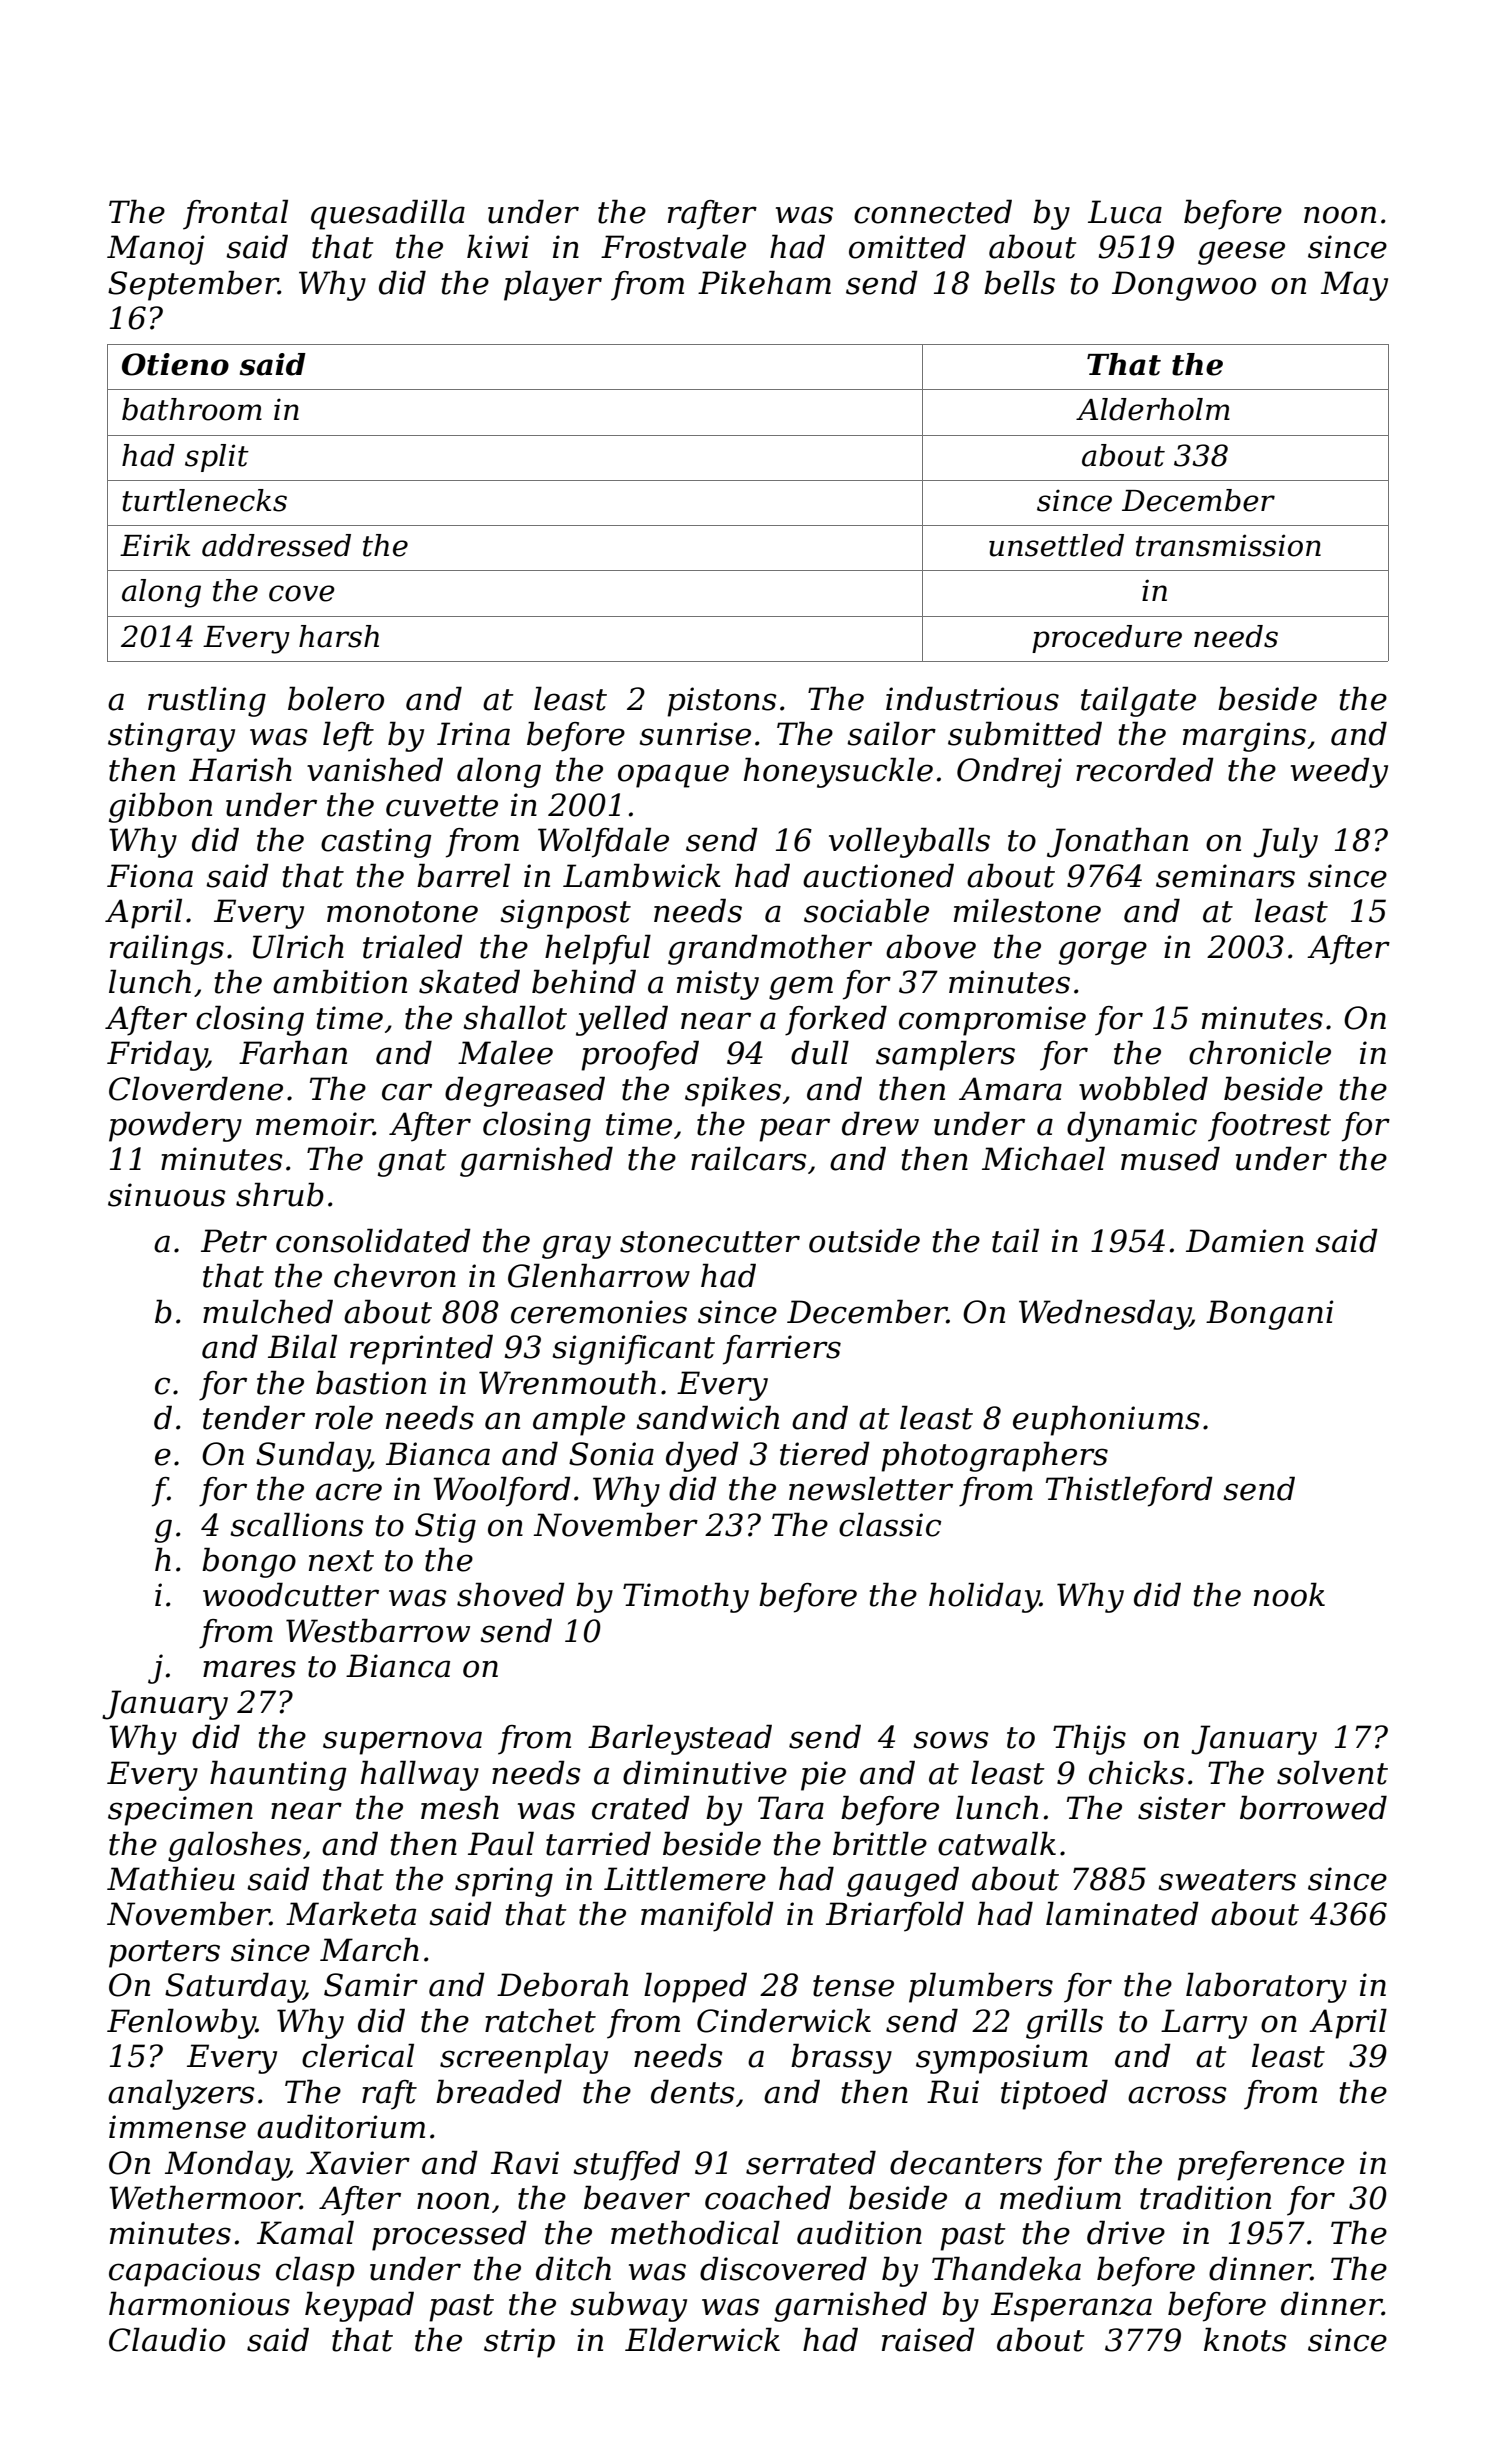 The image size is (1496, 2464). I want to click on May, so click(1354, 286).
